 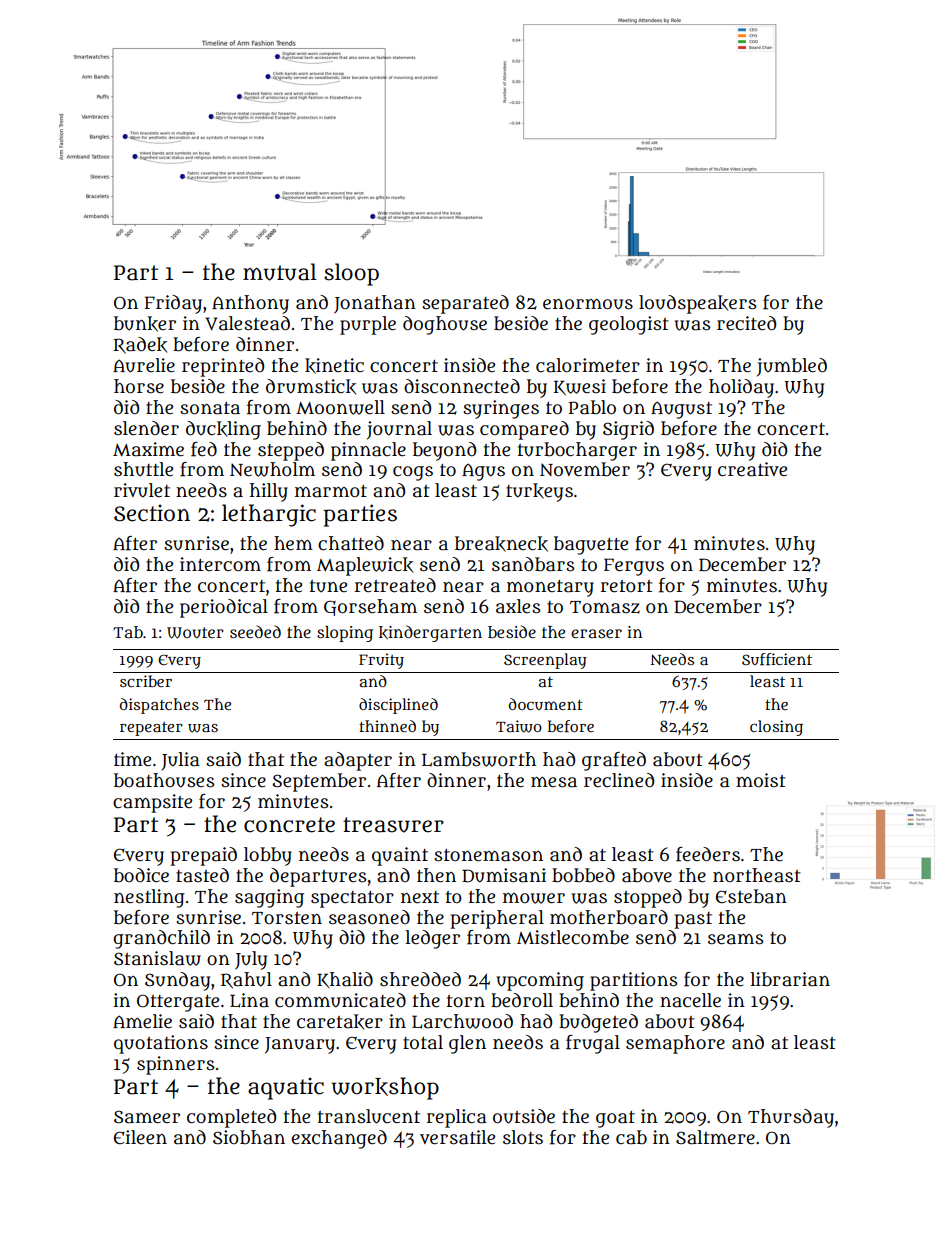 What do you see at coordinates (523, 1137) in the image?
I see `slots` at bounding box center [523, 1137].
